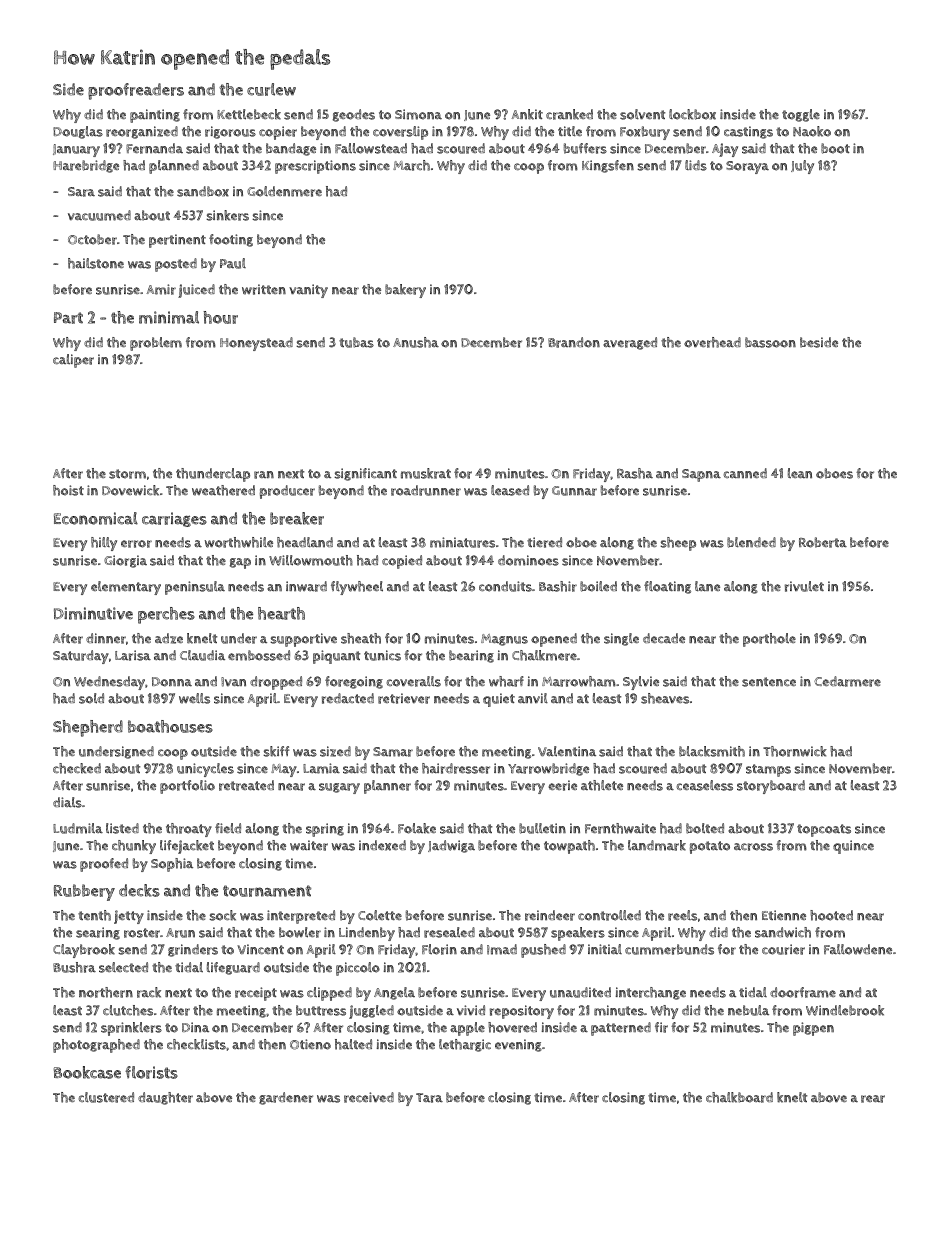 This image has width=952, height=1233. Describe the element at coordinates (73, 361) in the image. I see `caliper` at that location.
